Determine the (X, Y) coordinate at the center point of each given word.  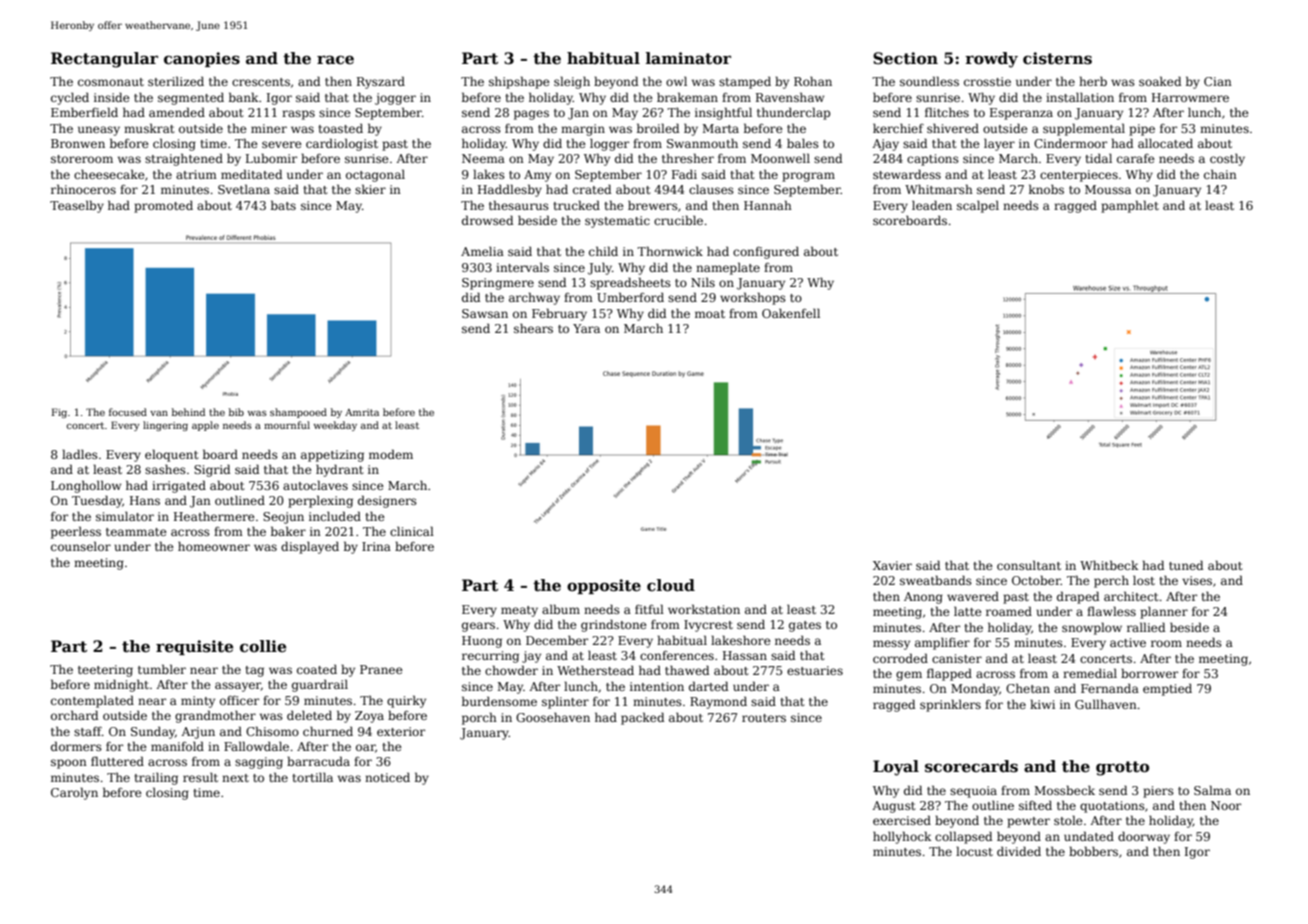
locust (974, 851)
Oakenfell (791, 313)
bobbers (1093, 851)
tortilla (312, 777)
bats (283, 205)
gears (478, 627)
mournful (287, 425)
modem (391, 454)
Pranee (381, 669)
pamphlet (1130, 206)
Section (905, 58)
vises (1197, 580)
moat (710, 314)
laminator (688, 58)
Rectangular (104, 60)
